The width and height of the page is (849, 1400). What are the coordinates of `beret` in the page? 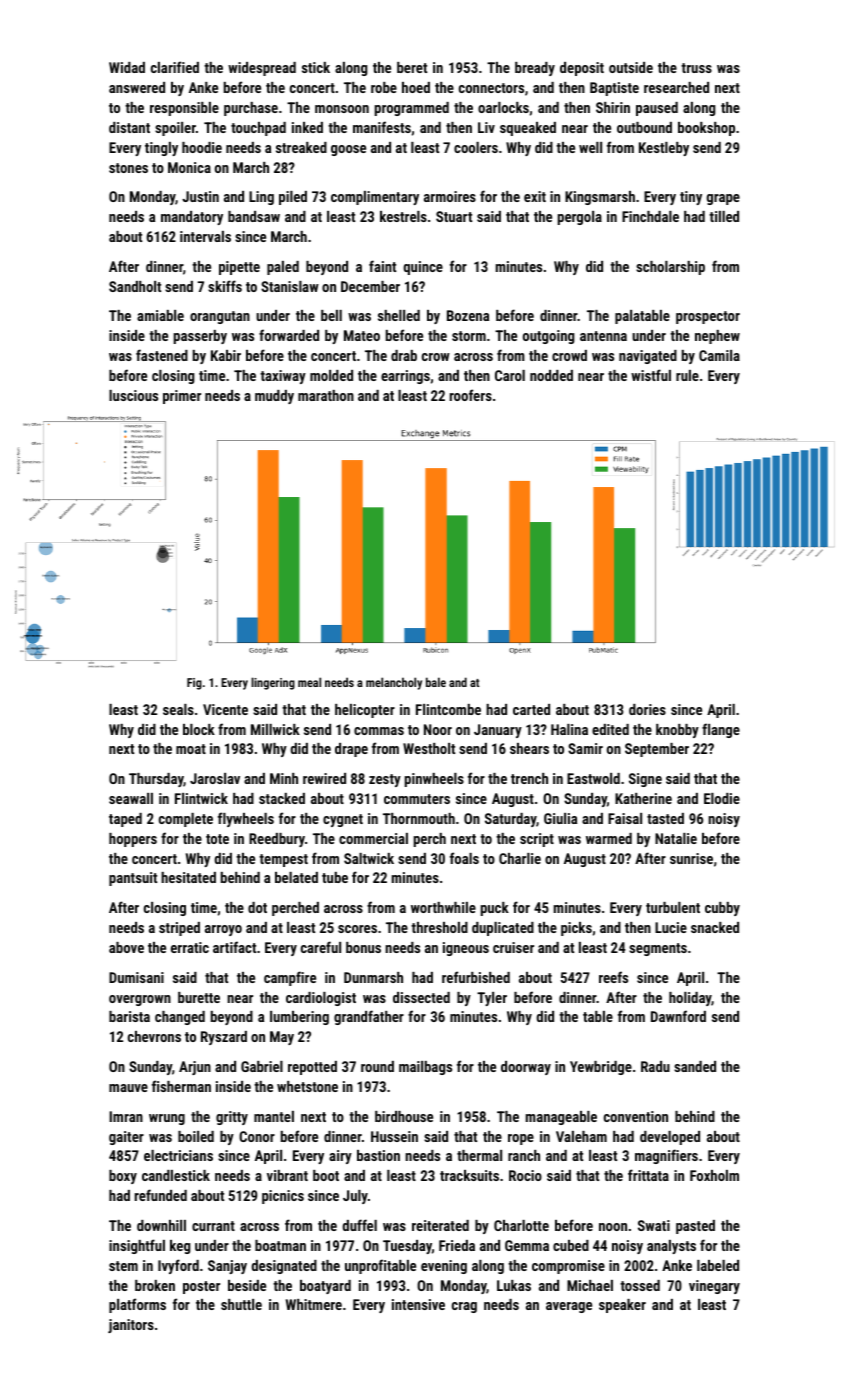 It's located at (412, 67).
